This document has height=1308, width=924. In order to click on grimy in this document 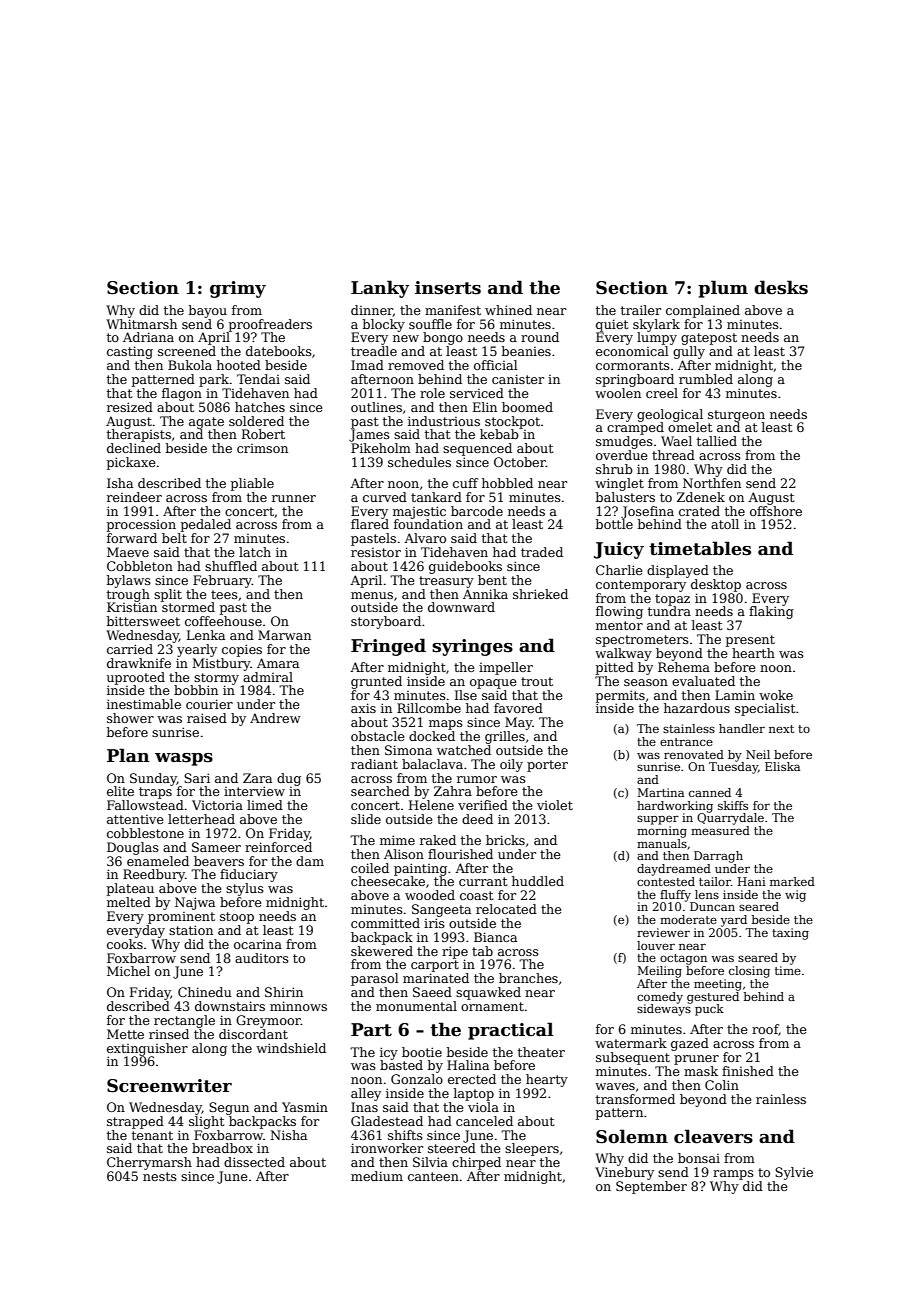, I will do `click(238, 289)`.
